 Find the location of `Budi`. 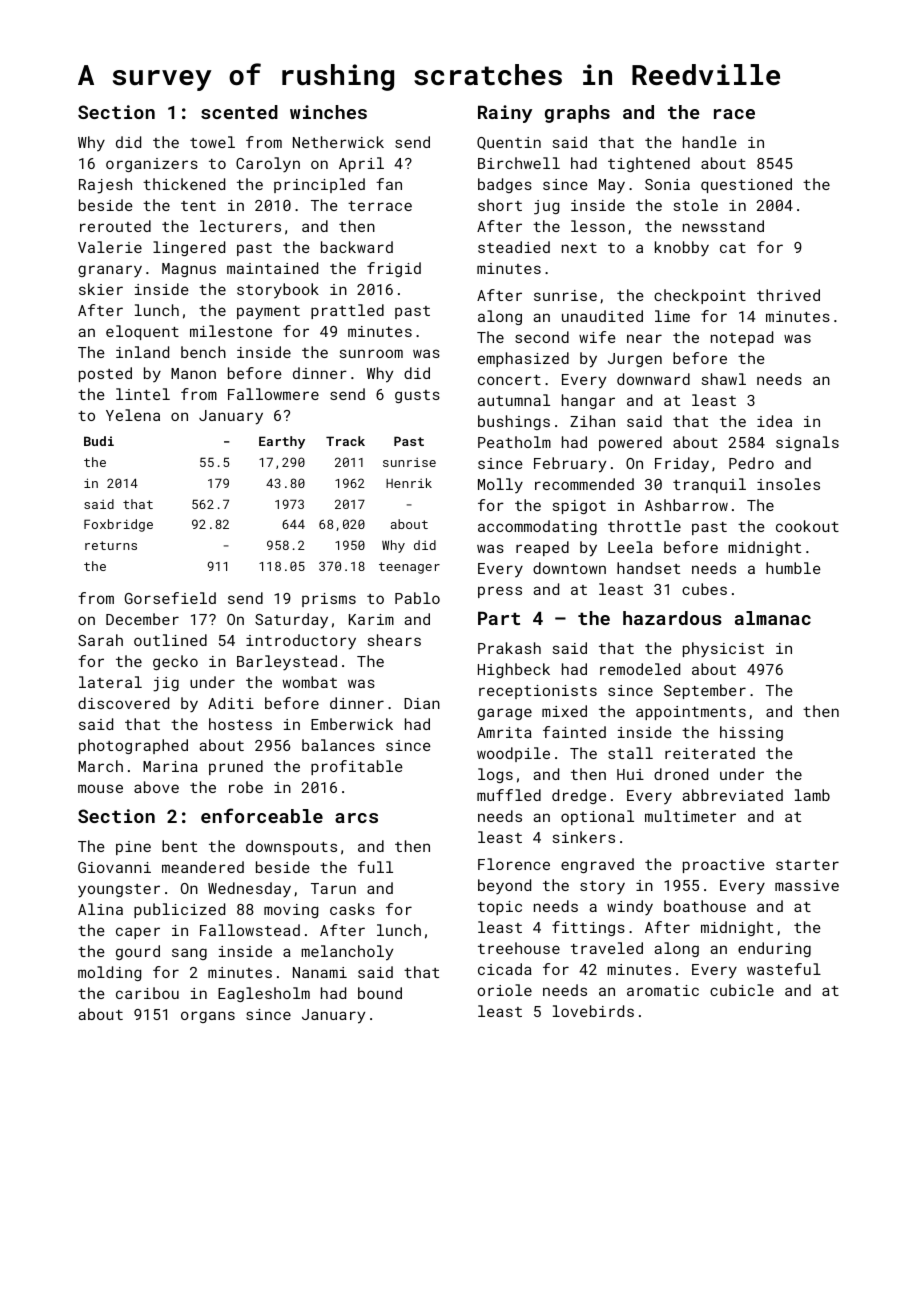

Budi is located at coordinates (99, 441).
